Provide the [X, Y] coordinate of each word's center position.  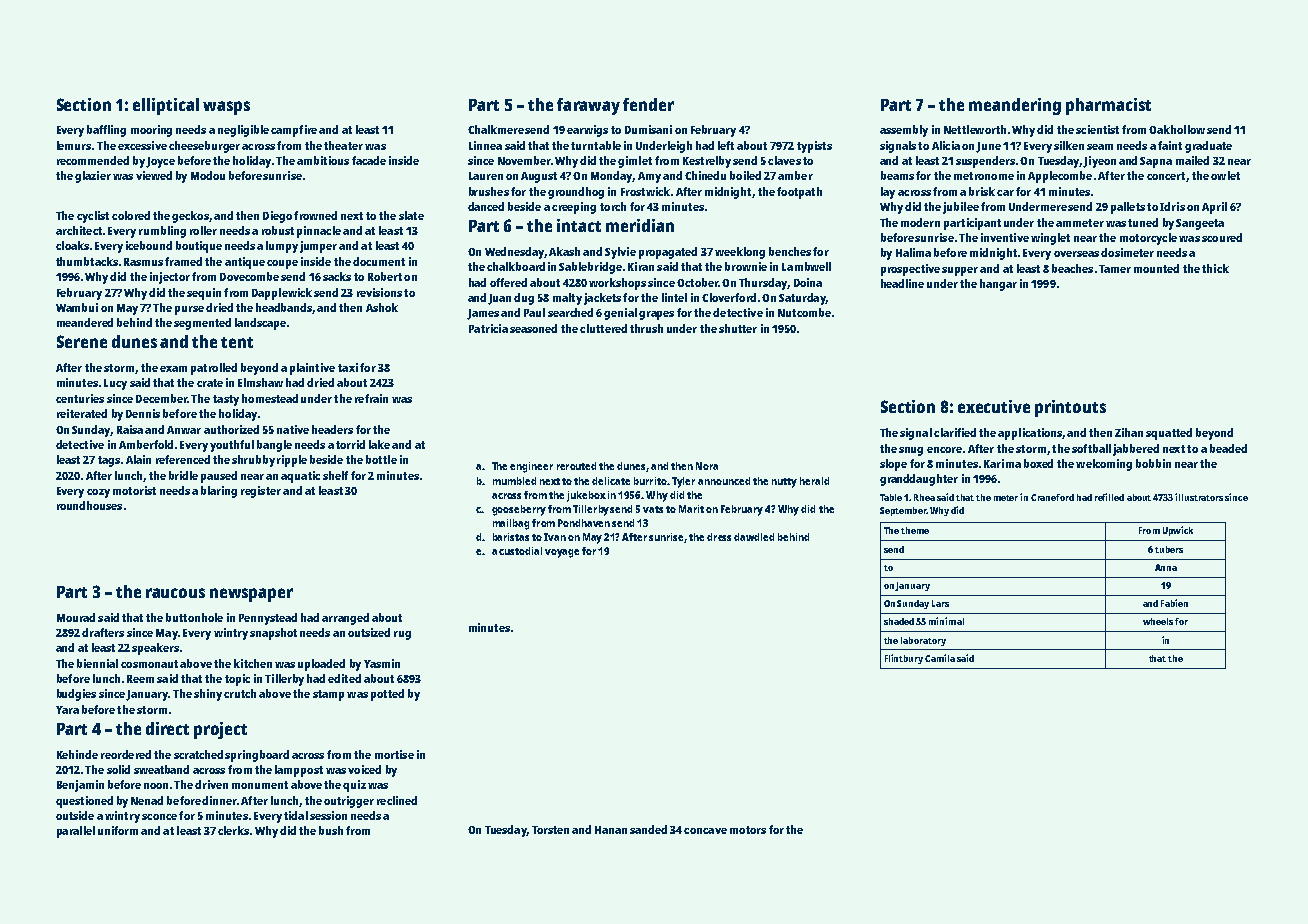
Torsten [550, 830]
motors [748, 830]
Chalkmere [496, 129]
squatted [1169, 434]
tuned [1143, 222]
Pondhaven [584, 523]
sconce [159, 817]
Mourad [76, 617]
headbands [284, 307]
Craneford [1052, 497]
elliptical [166, 106]
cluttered [603, 328]
